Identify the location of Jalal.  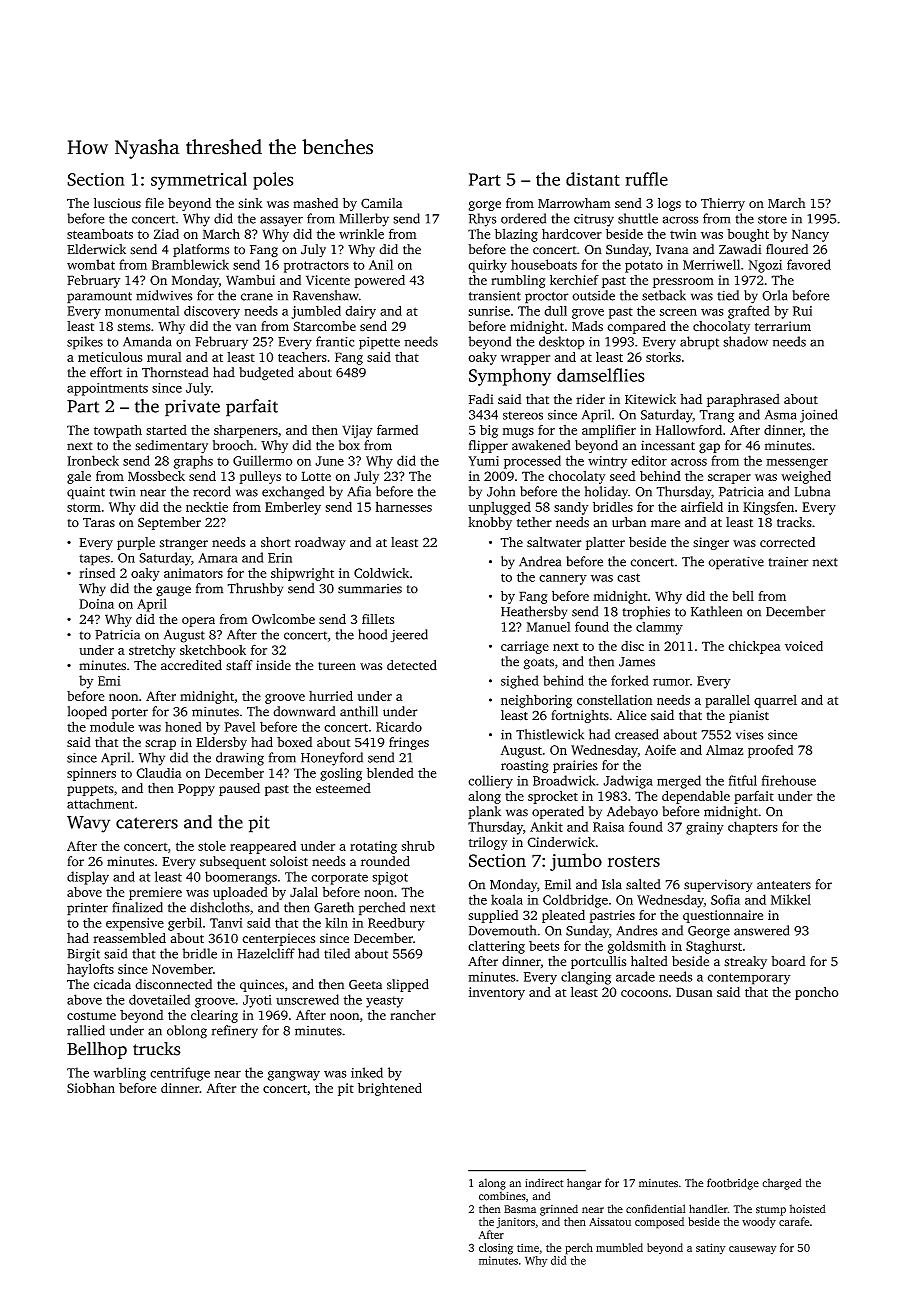
(304, 892).
